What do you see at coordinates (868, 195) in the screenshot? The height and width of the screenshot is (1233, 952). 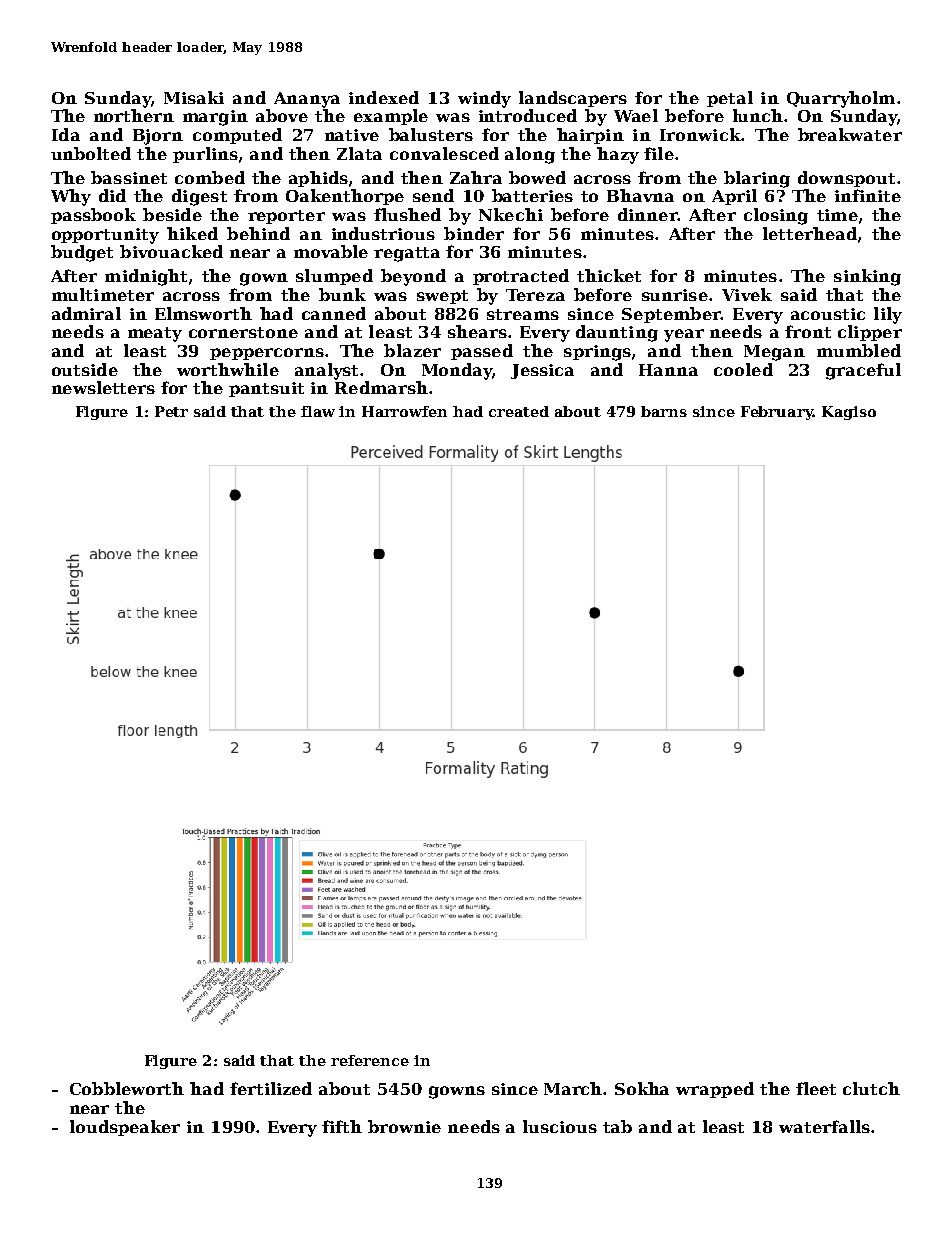 I see `infinite` at bounding box center [868, 195].
